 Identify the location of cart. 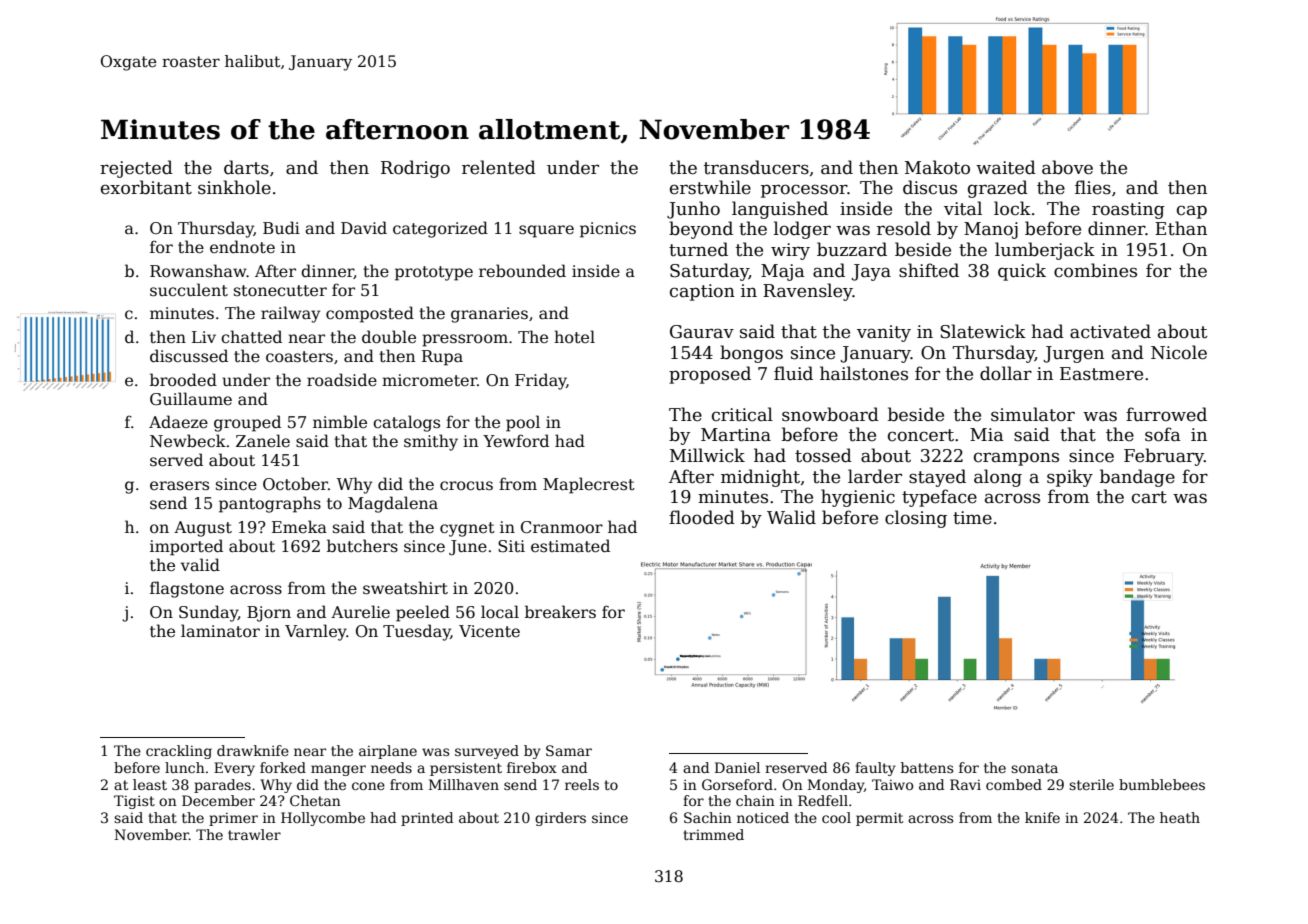
(1149, 497).
